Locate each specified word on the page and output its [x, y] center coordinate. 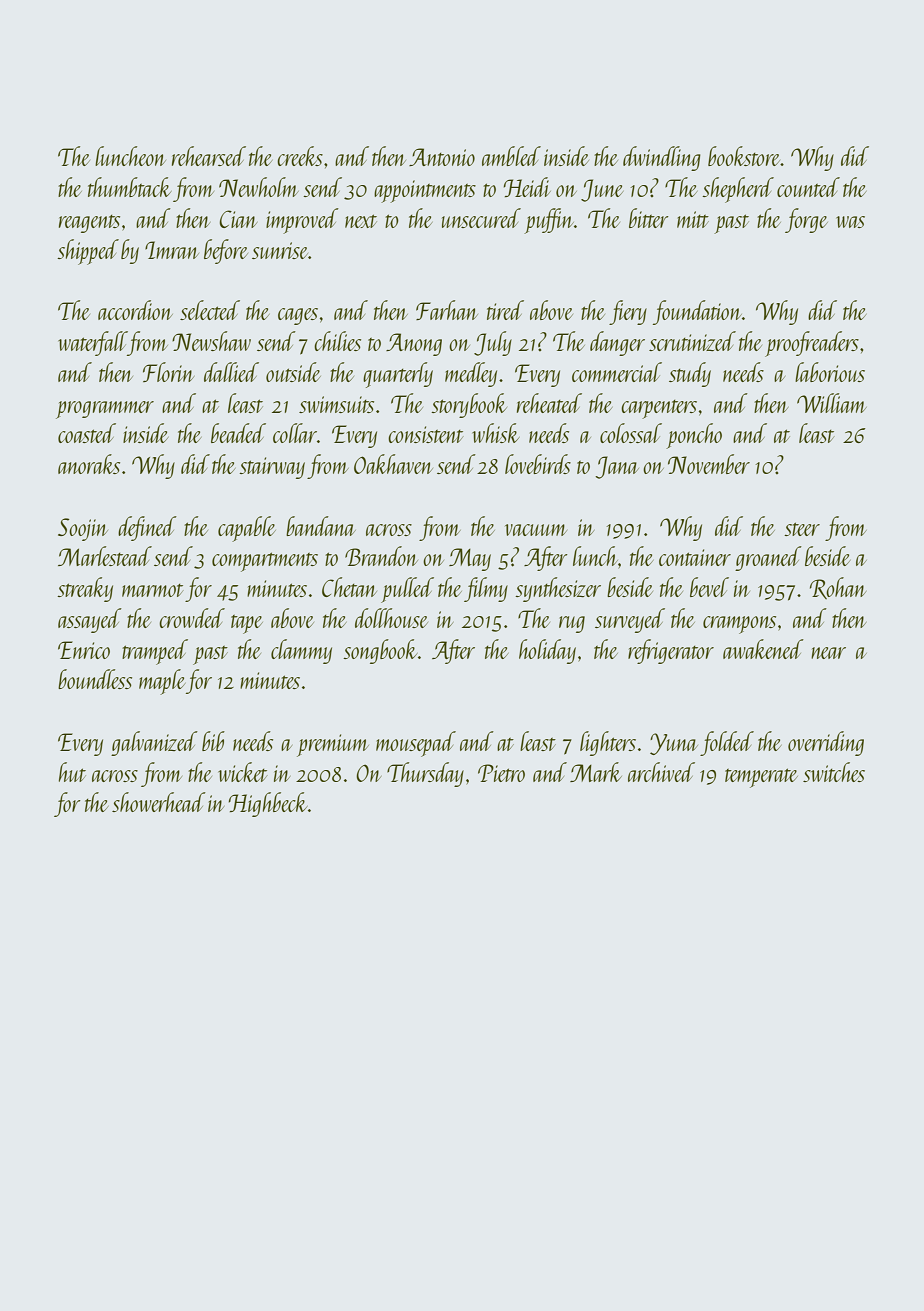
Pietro [501, 773]
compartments [265, 562]
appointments [425, 191]
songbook [380, 651]
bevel [709, 587]
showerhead [159, 802]
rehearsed [209, 156]
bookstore [744, 156]
